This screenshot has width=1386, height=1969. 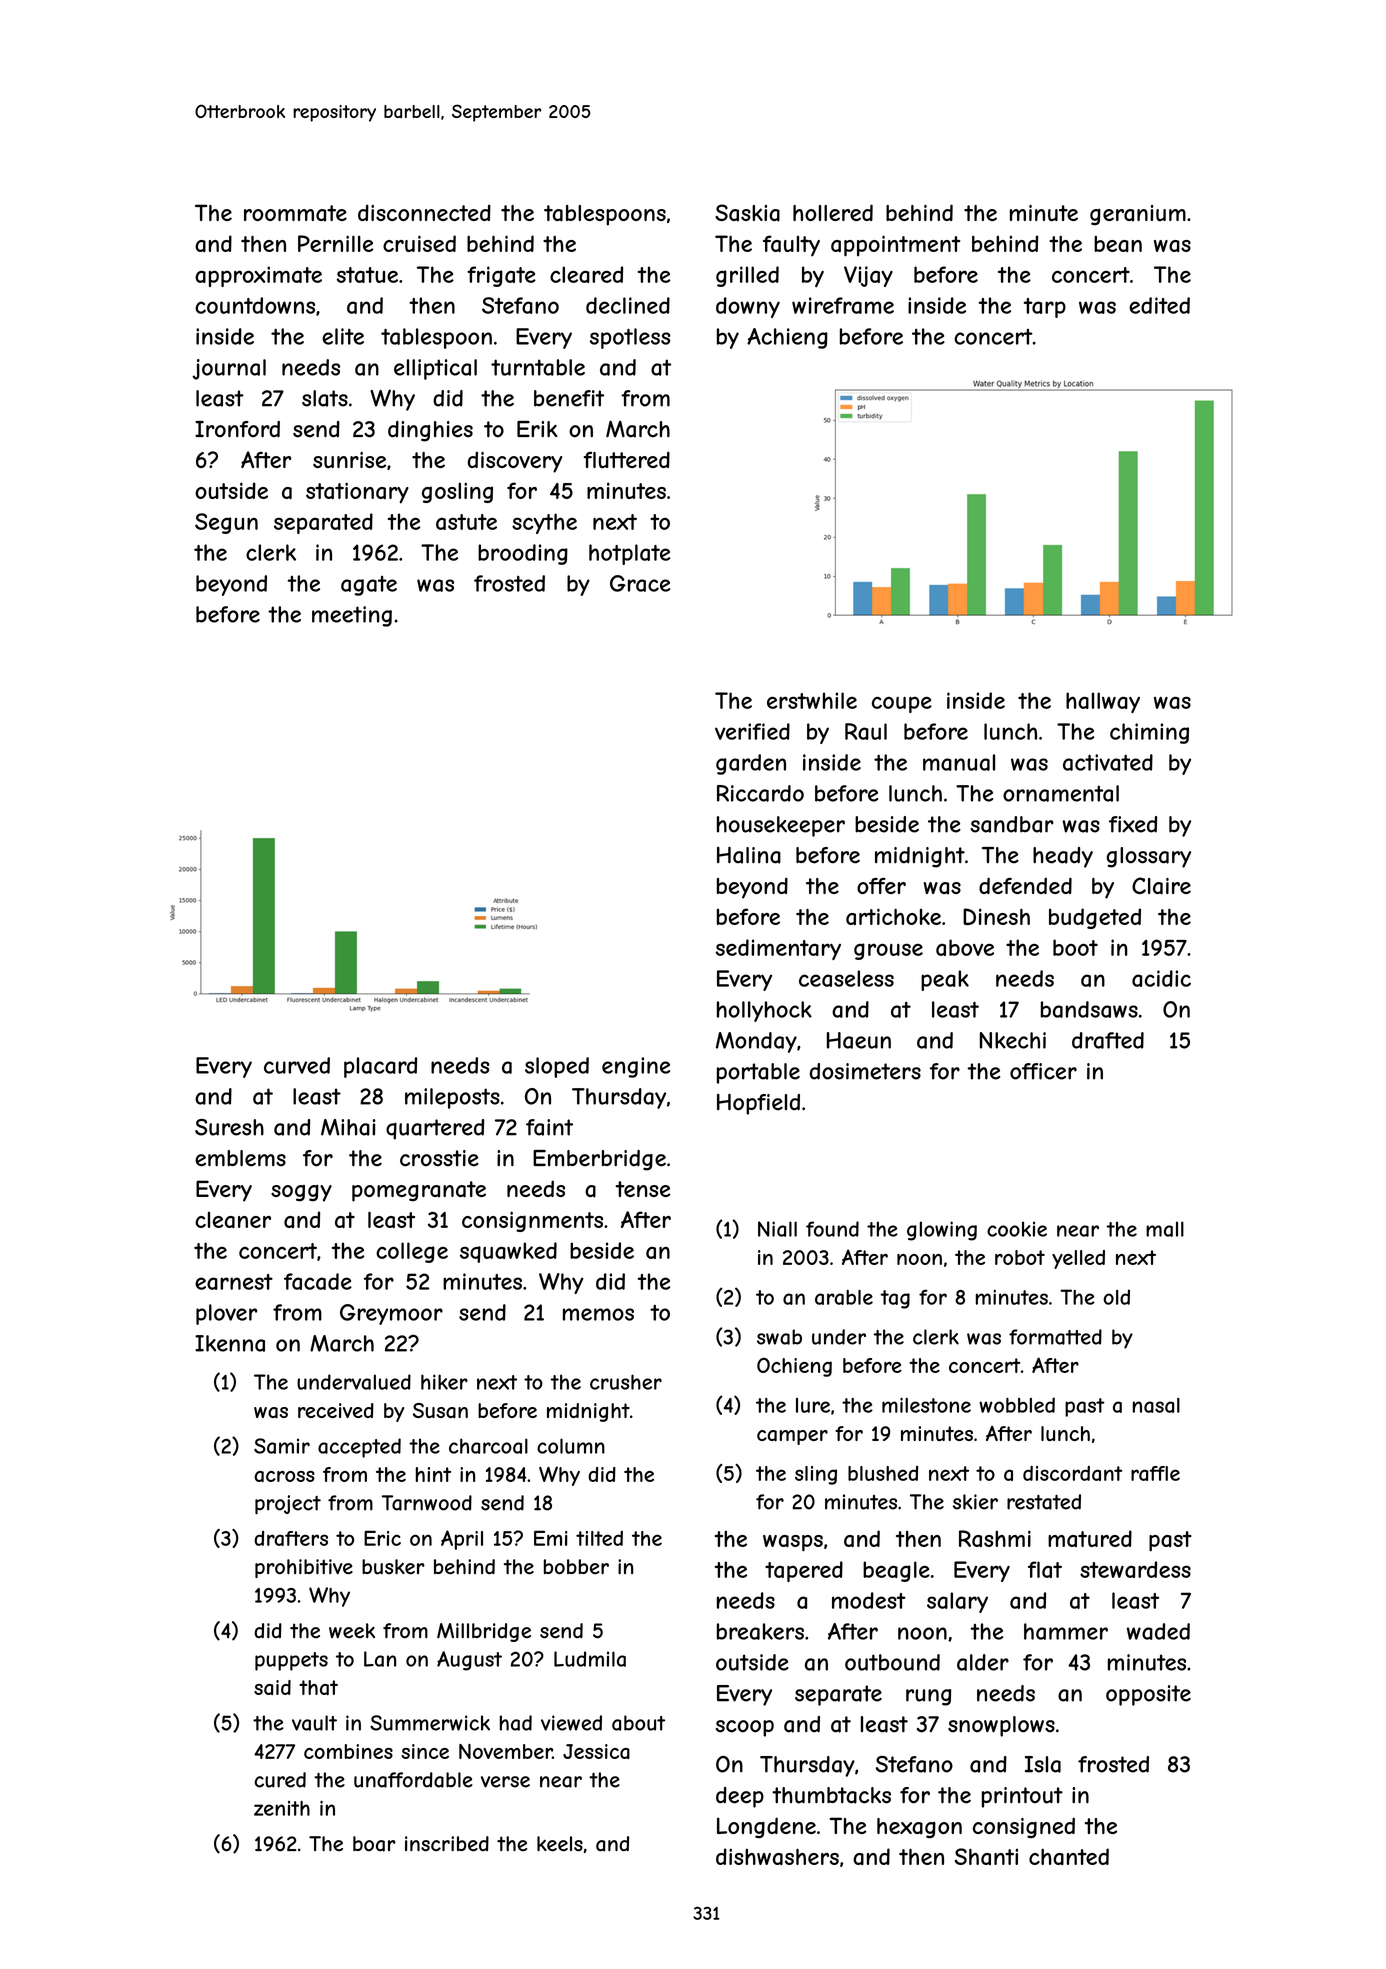 I want to click on Suresh, so click(x=229, y=1127).
